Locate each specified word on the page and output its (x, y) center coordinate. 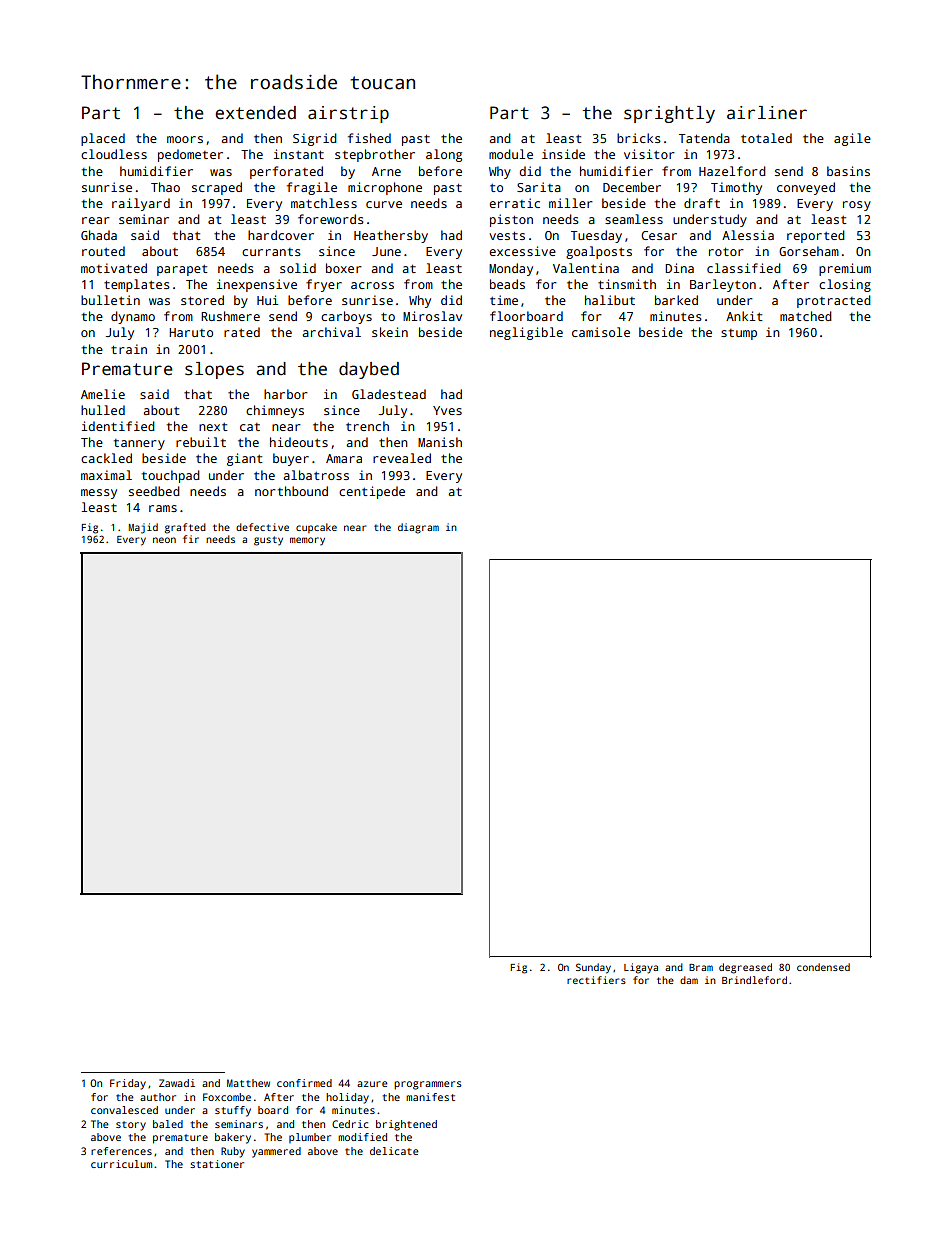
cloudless (114, 154)
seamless (634, 219)
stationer (217, 1164)
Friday (128, 1084)
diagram (418, 528)
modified (362, 1137)
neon (164, 540)
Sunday (593, 968)
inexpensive (257, 285)
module (511, 154)
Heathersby (391, 236)
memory (307, 541)
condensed (823, 967)
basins (848, 171)
